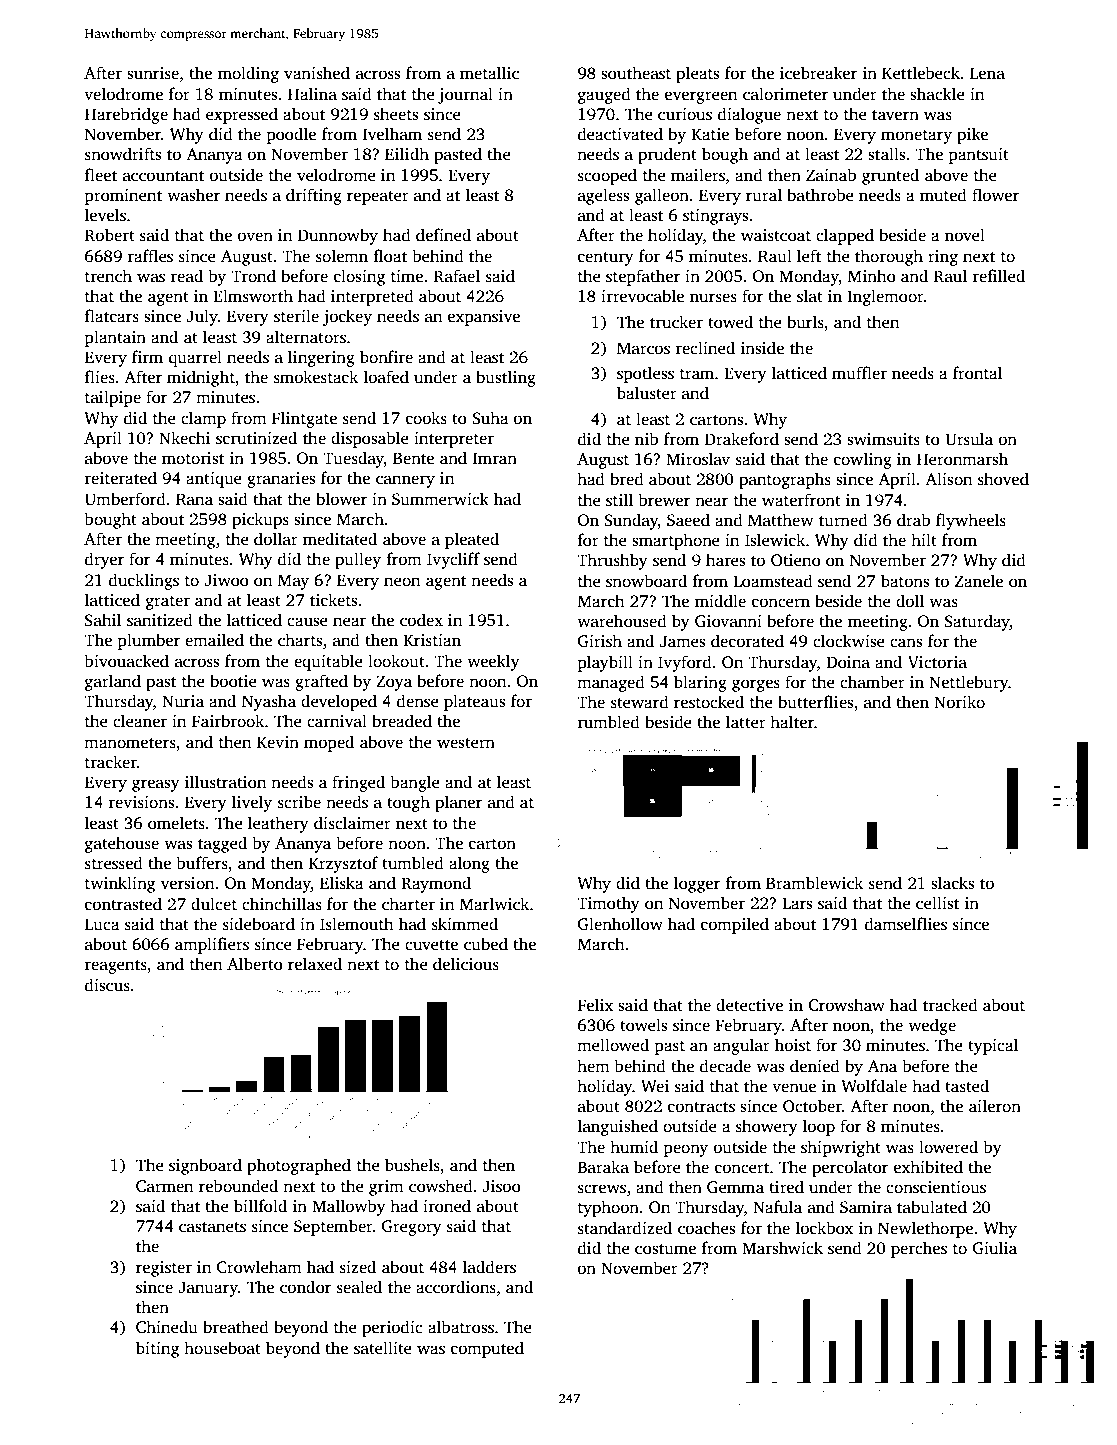 Image resolution: width=1117 pixels, height=1445 pixels. I want to click on equitable, so click(328, 662).
